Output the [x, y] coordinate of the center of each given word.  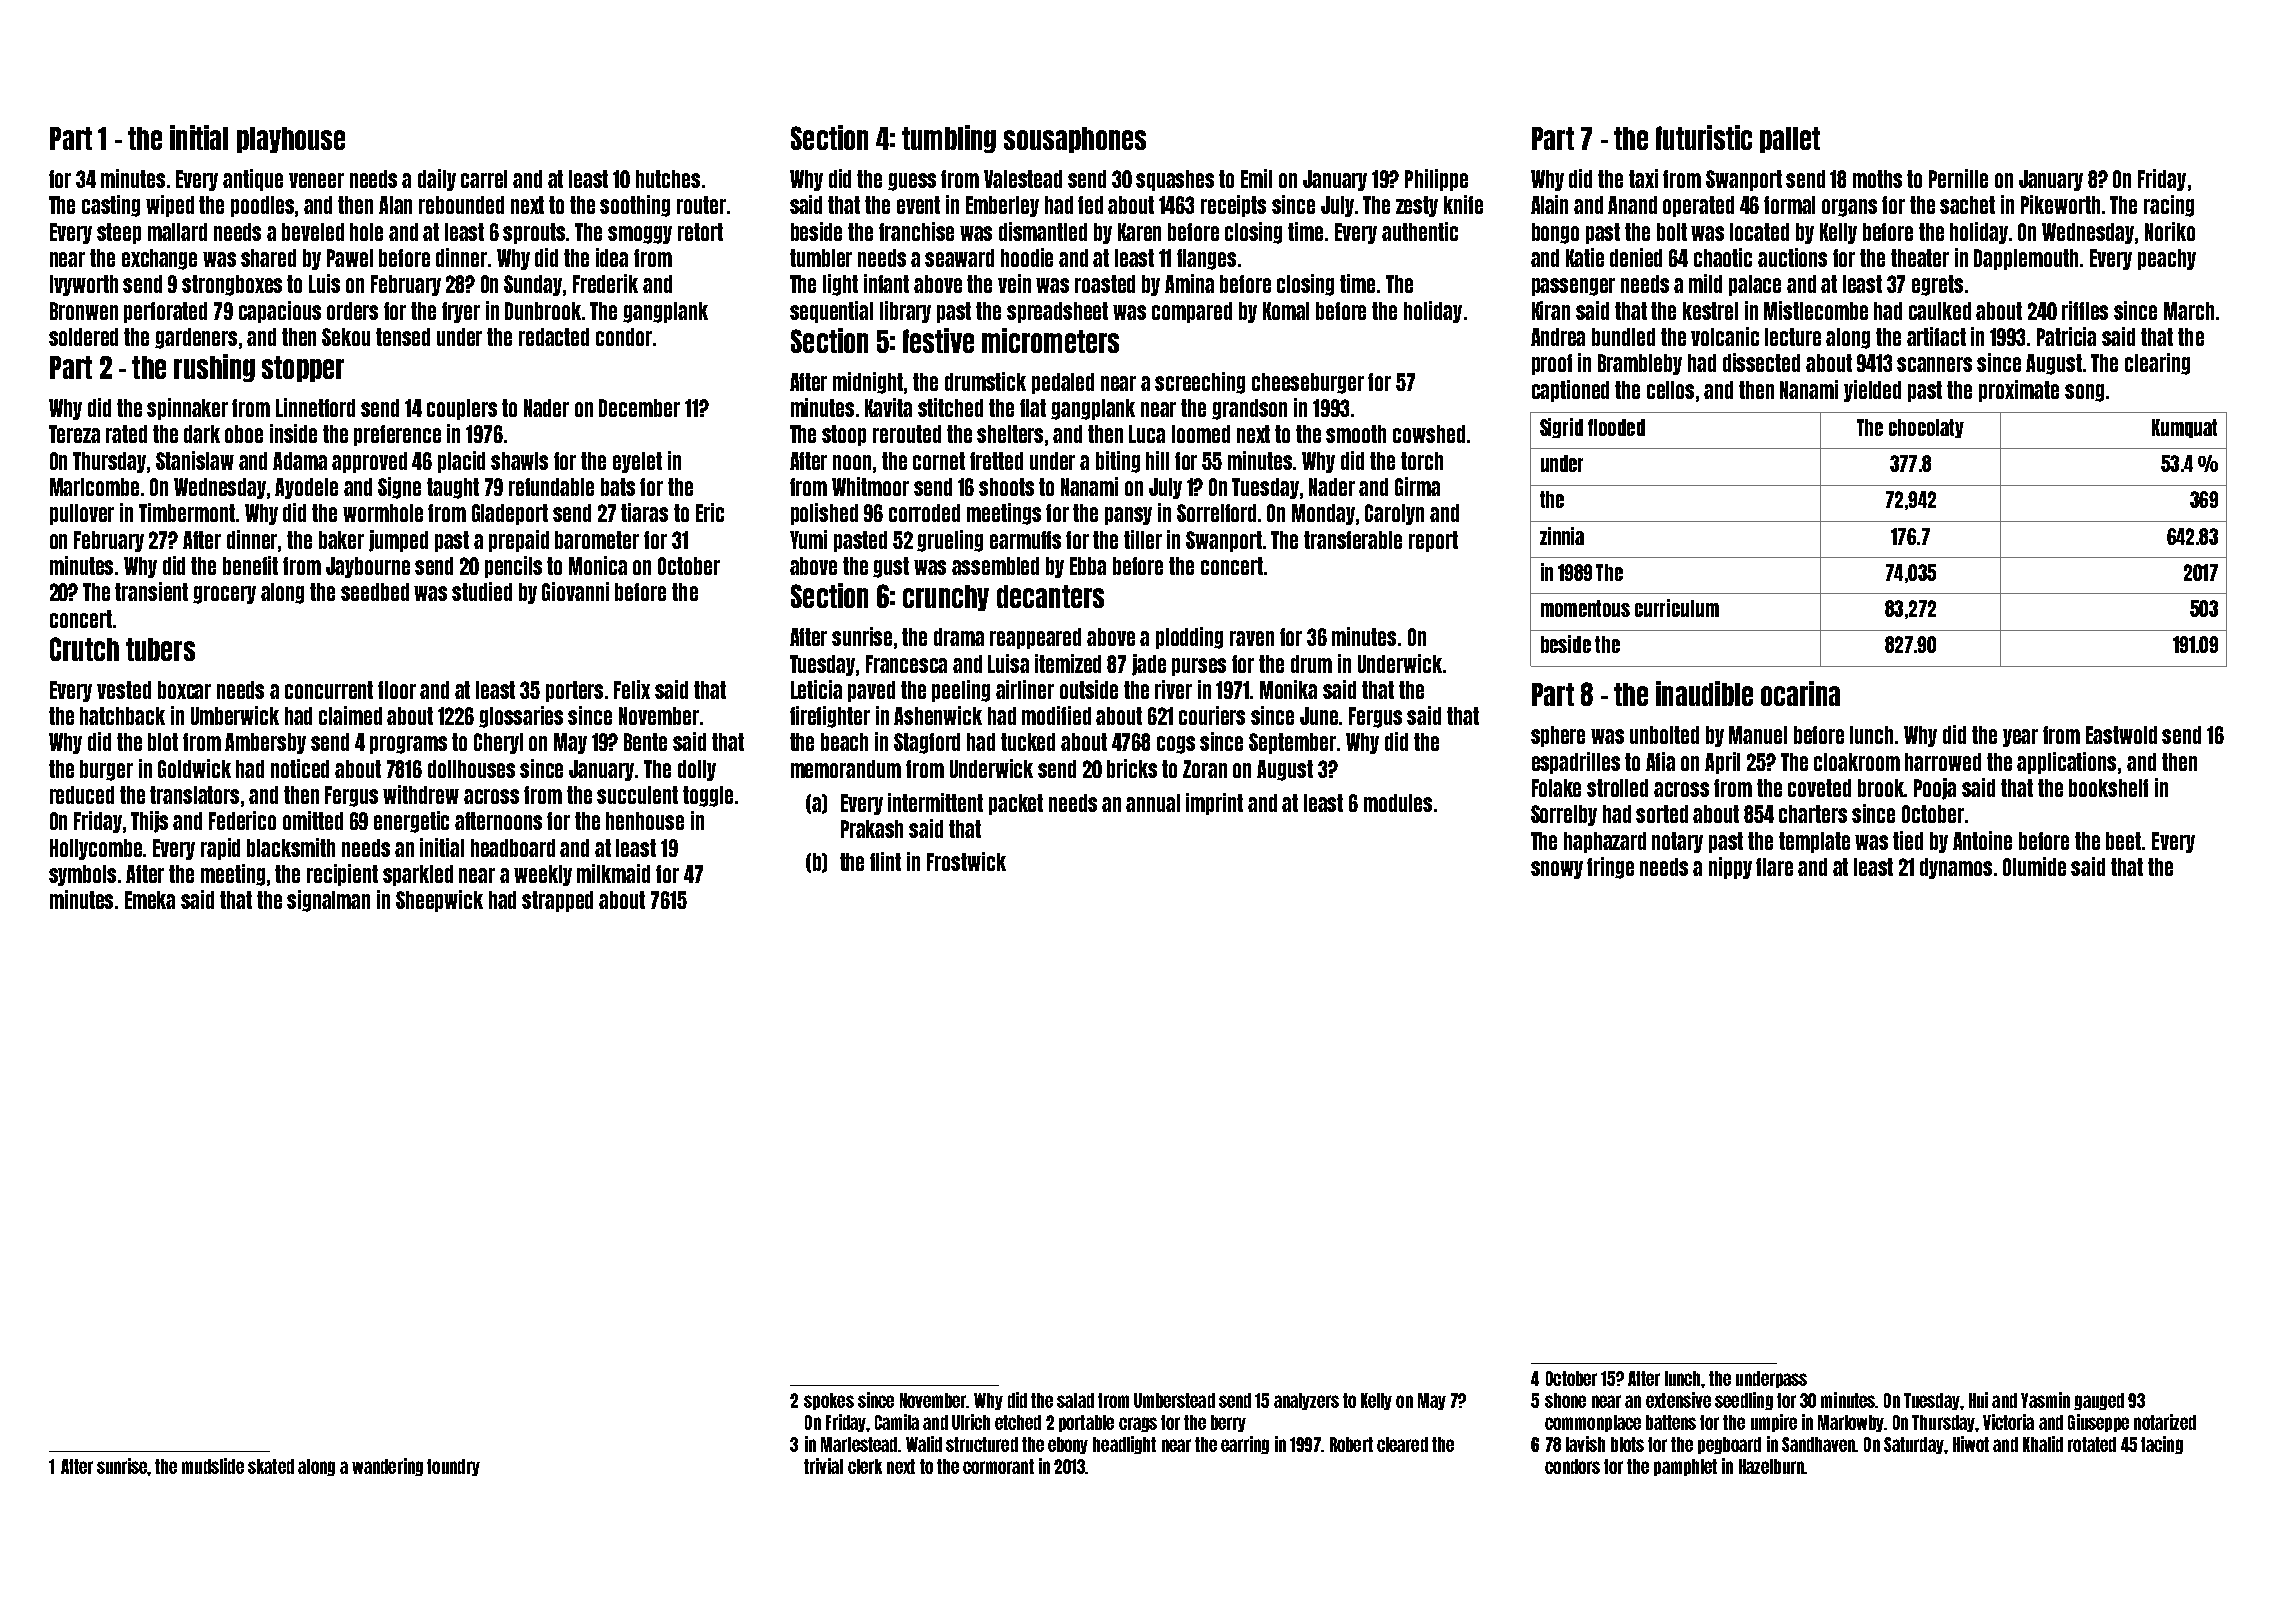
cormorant [998, 1466]
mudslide [213, 1466]
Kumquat [2184, 428]
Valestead [1023, 179]
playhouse [291, 140]
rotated [2092, 1444]
